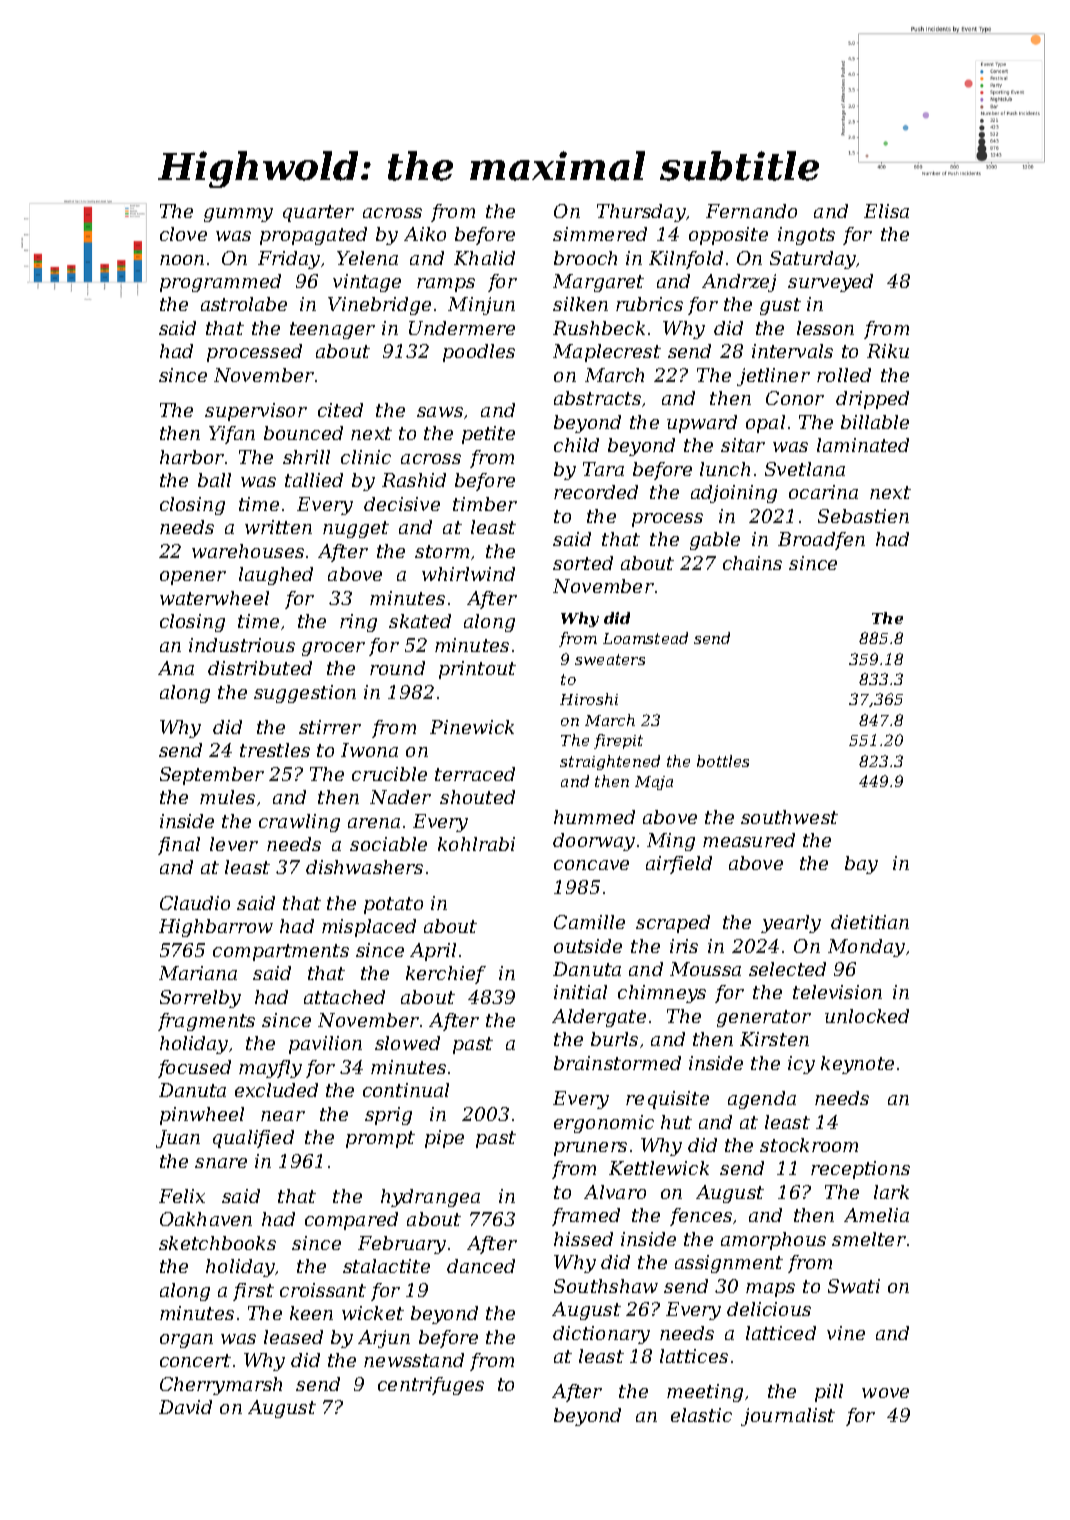 This document has height=1520, width=1070. I want to click on Kirsten, so click(774, 1039).
